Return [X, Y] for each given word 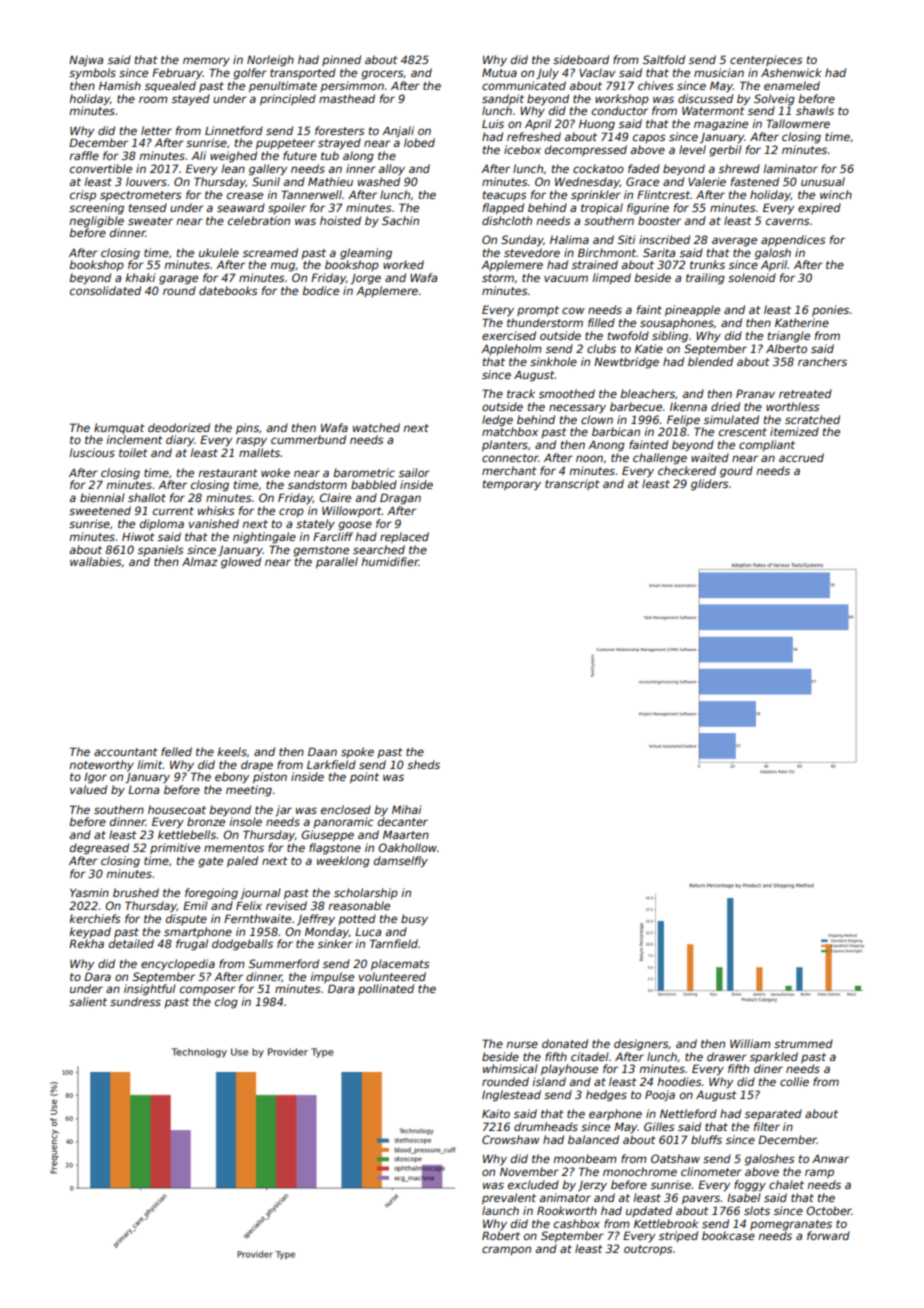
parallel [337, 562]
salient [88, 1001]
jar [283, 810]
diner [768, 1068]
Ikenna [688, 406]
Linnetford [234, 130]
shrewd [739, 168]
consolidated [105, 290]
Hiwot [138, 536]
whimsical [510, 1068]
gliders [710, 485]
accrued [801, 457]
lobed [419, 142]
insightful [150, 990]
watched [376, 427]
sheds [423, 764]
